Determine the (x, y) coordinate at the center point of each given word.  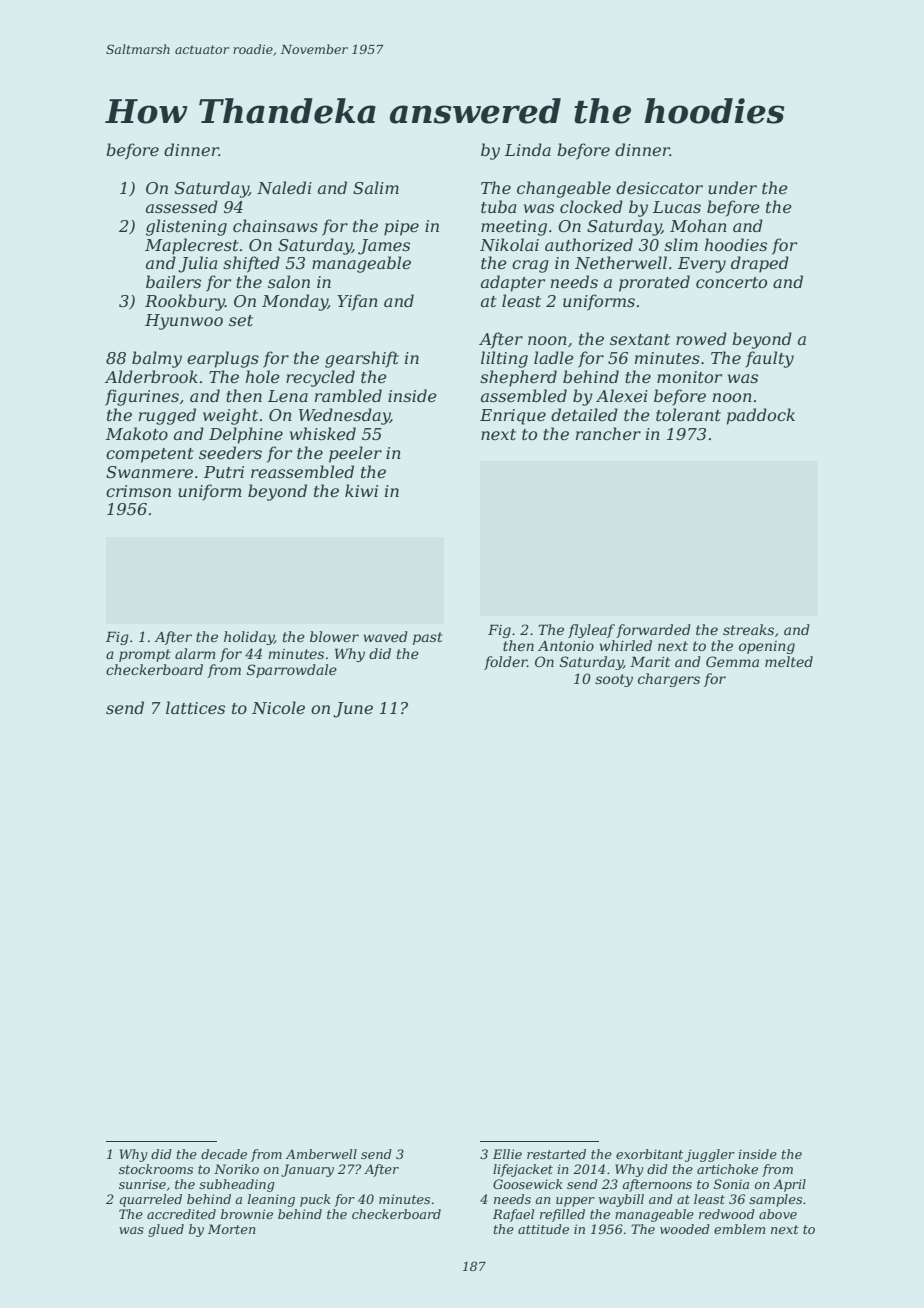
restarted (556, 1154)
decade (224, 1154)
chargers (669, 680)
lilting (504, 359)
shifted (251, 264)
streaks (748, 629)
